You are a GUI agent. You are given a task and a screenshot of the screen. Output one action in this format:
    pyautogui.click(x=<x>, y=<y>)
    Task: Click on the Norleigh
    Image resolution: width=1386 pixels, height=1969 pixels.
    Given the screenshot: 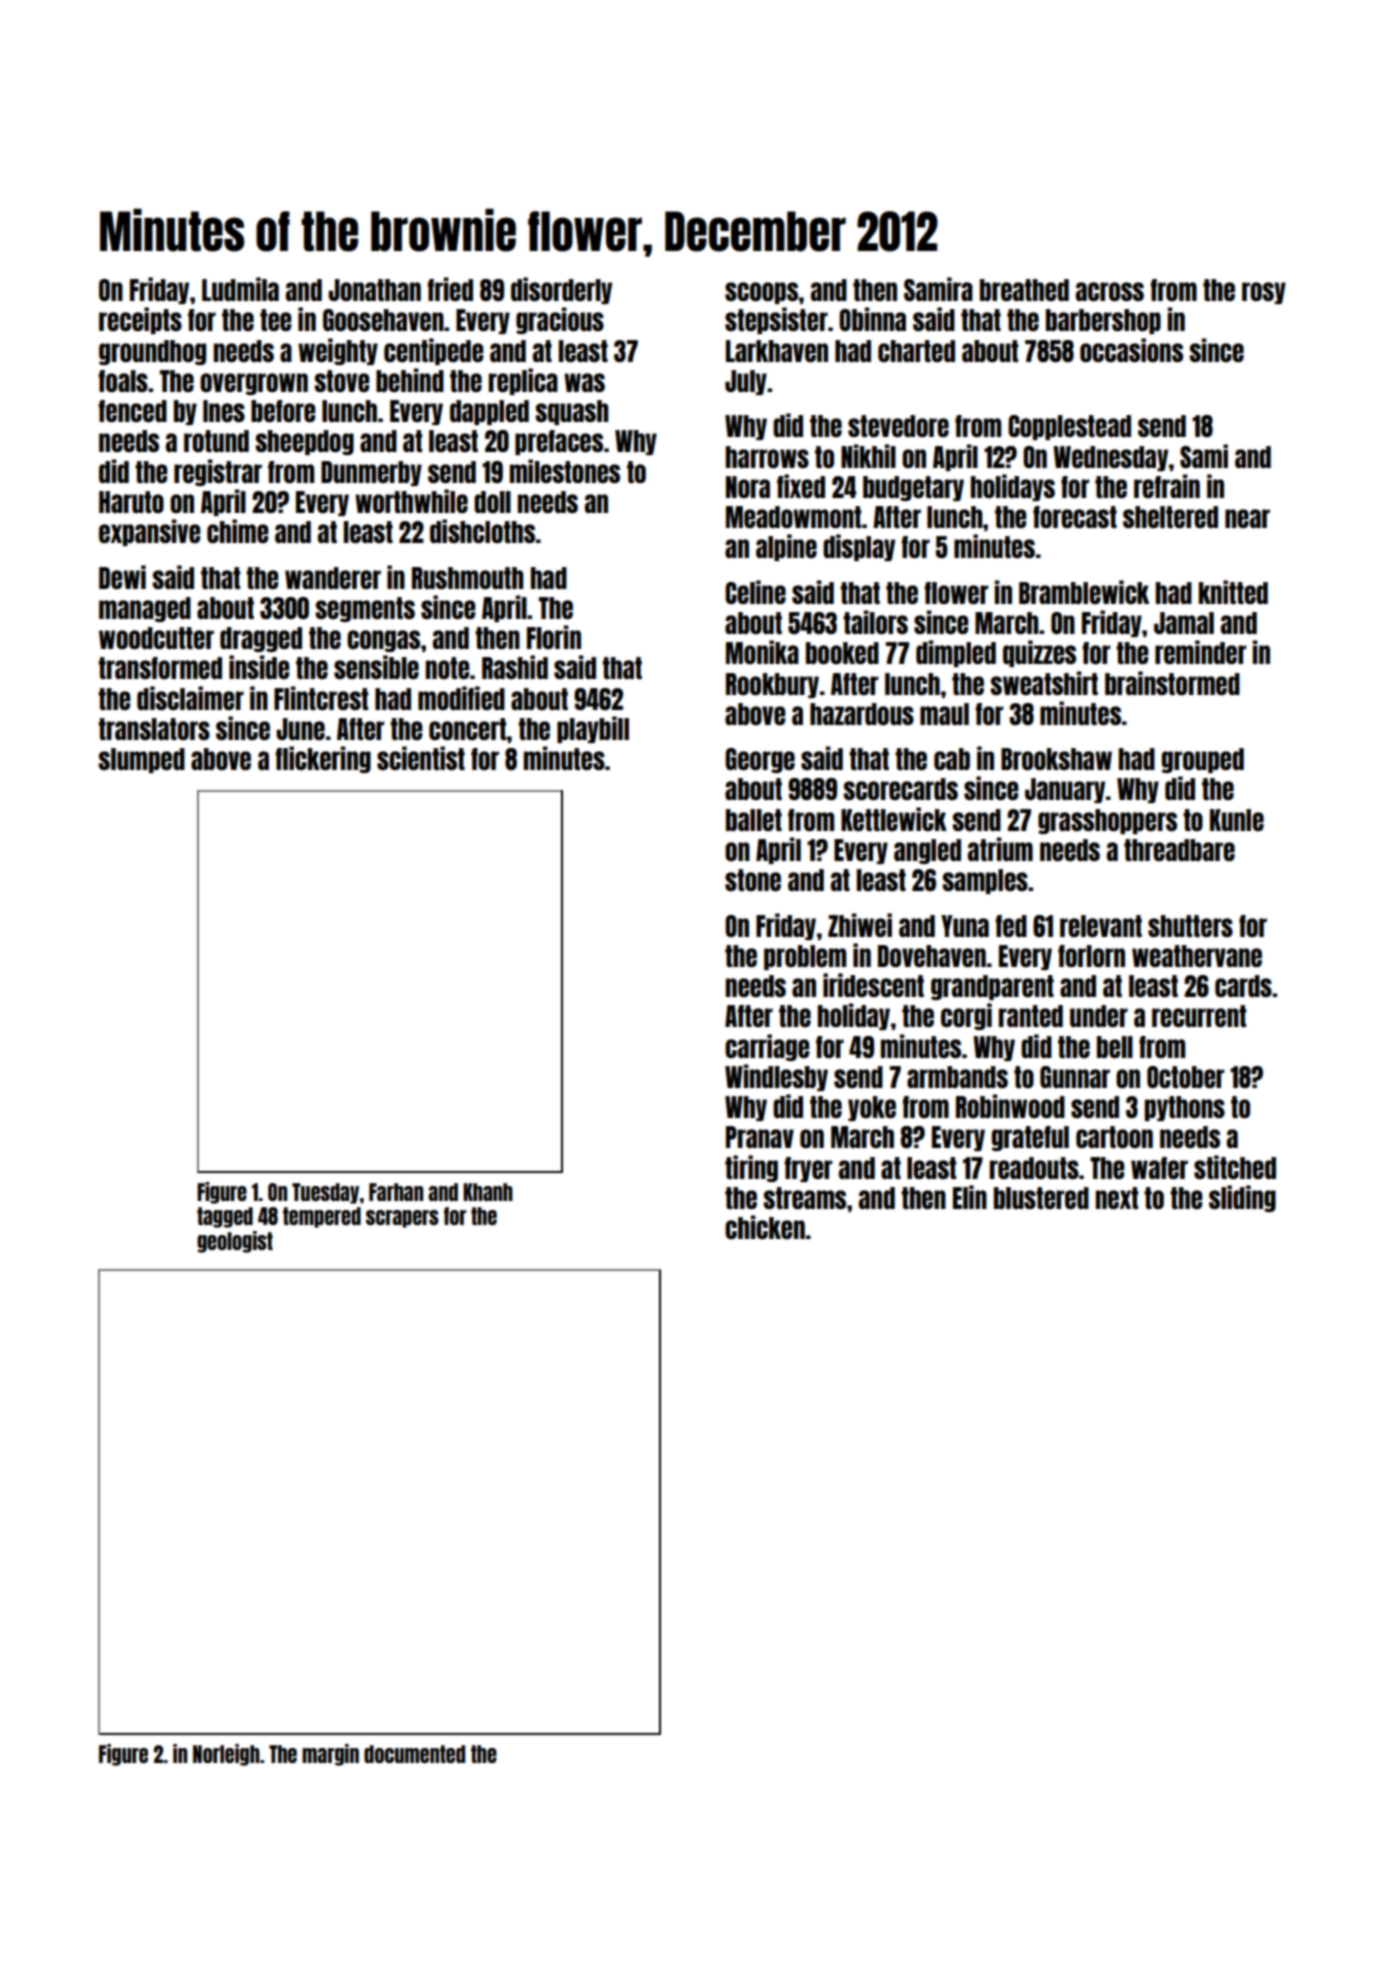 What is the action you would take?
    pyautogui.click(x=226, y=1755)
